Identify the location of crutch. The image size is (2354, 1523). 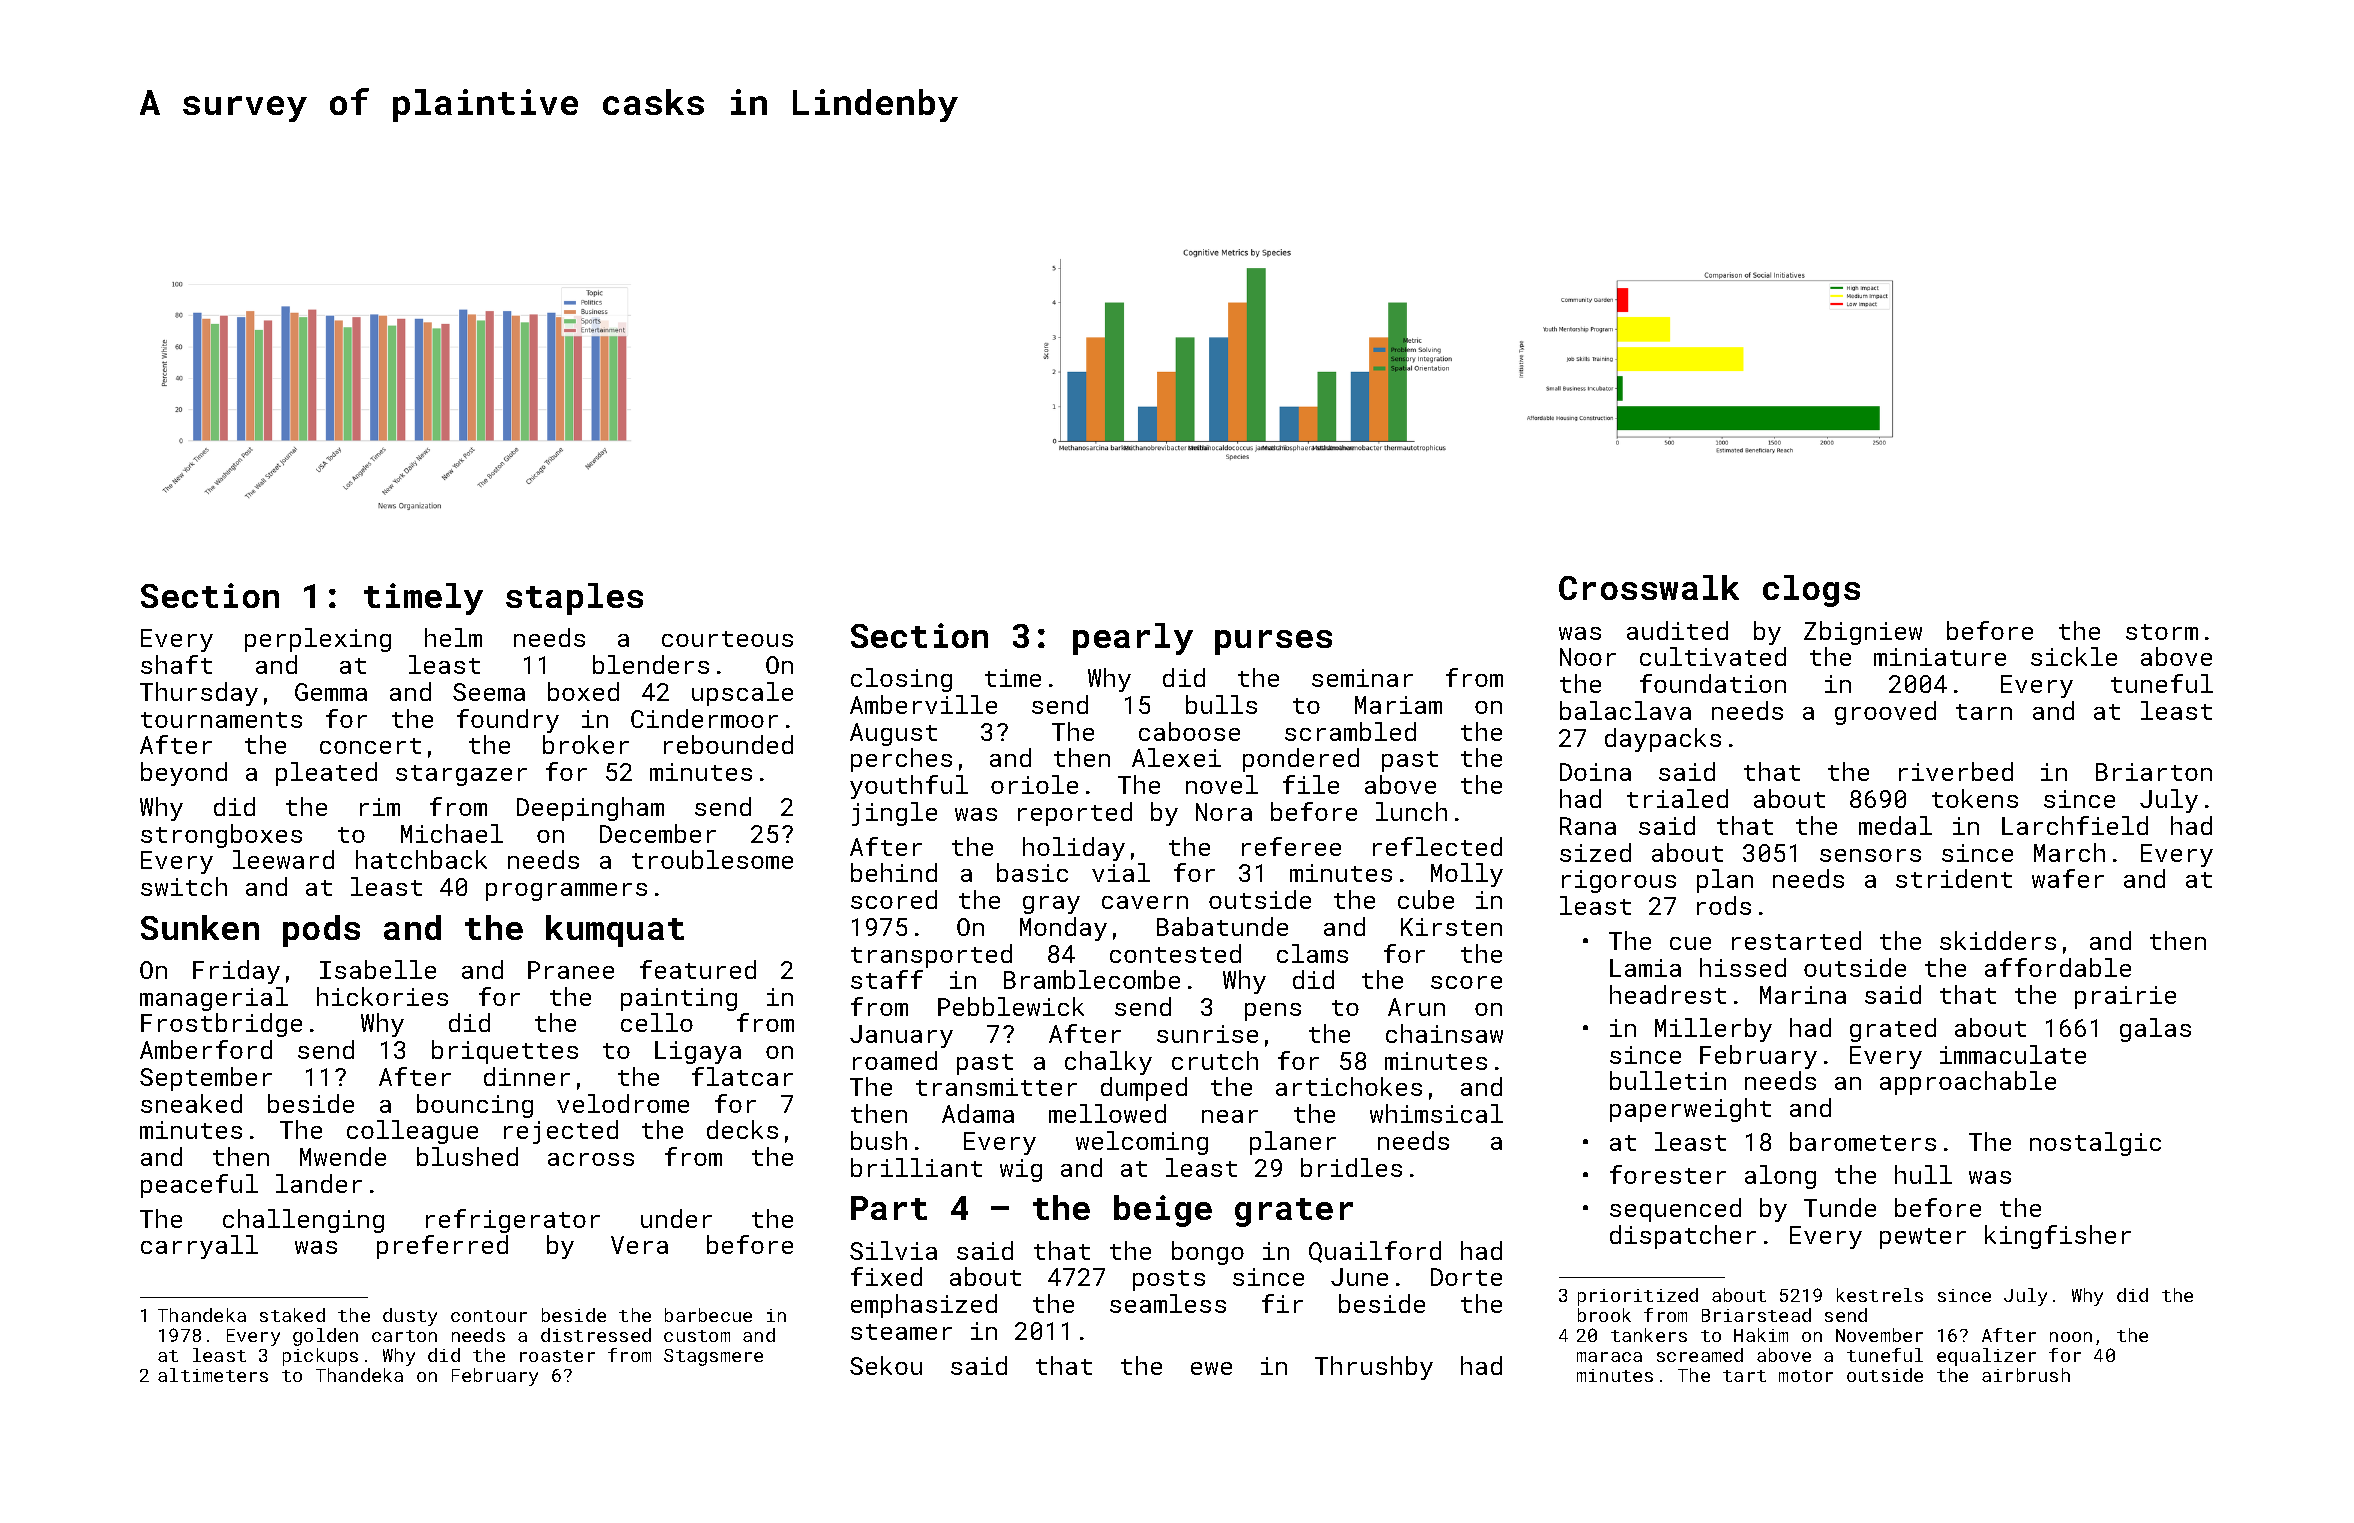
(1215, 1060).
